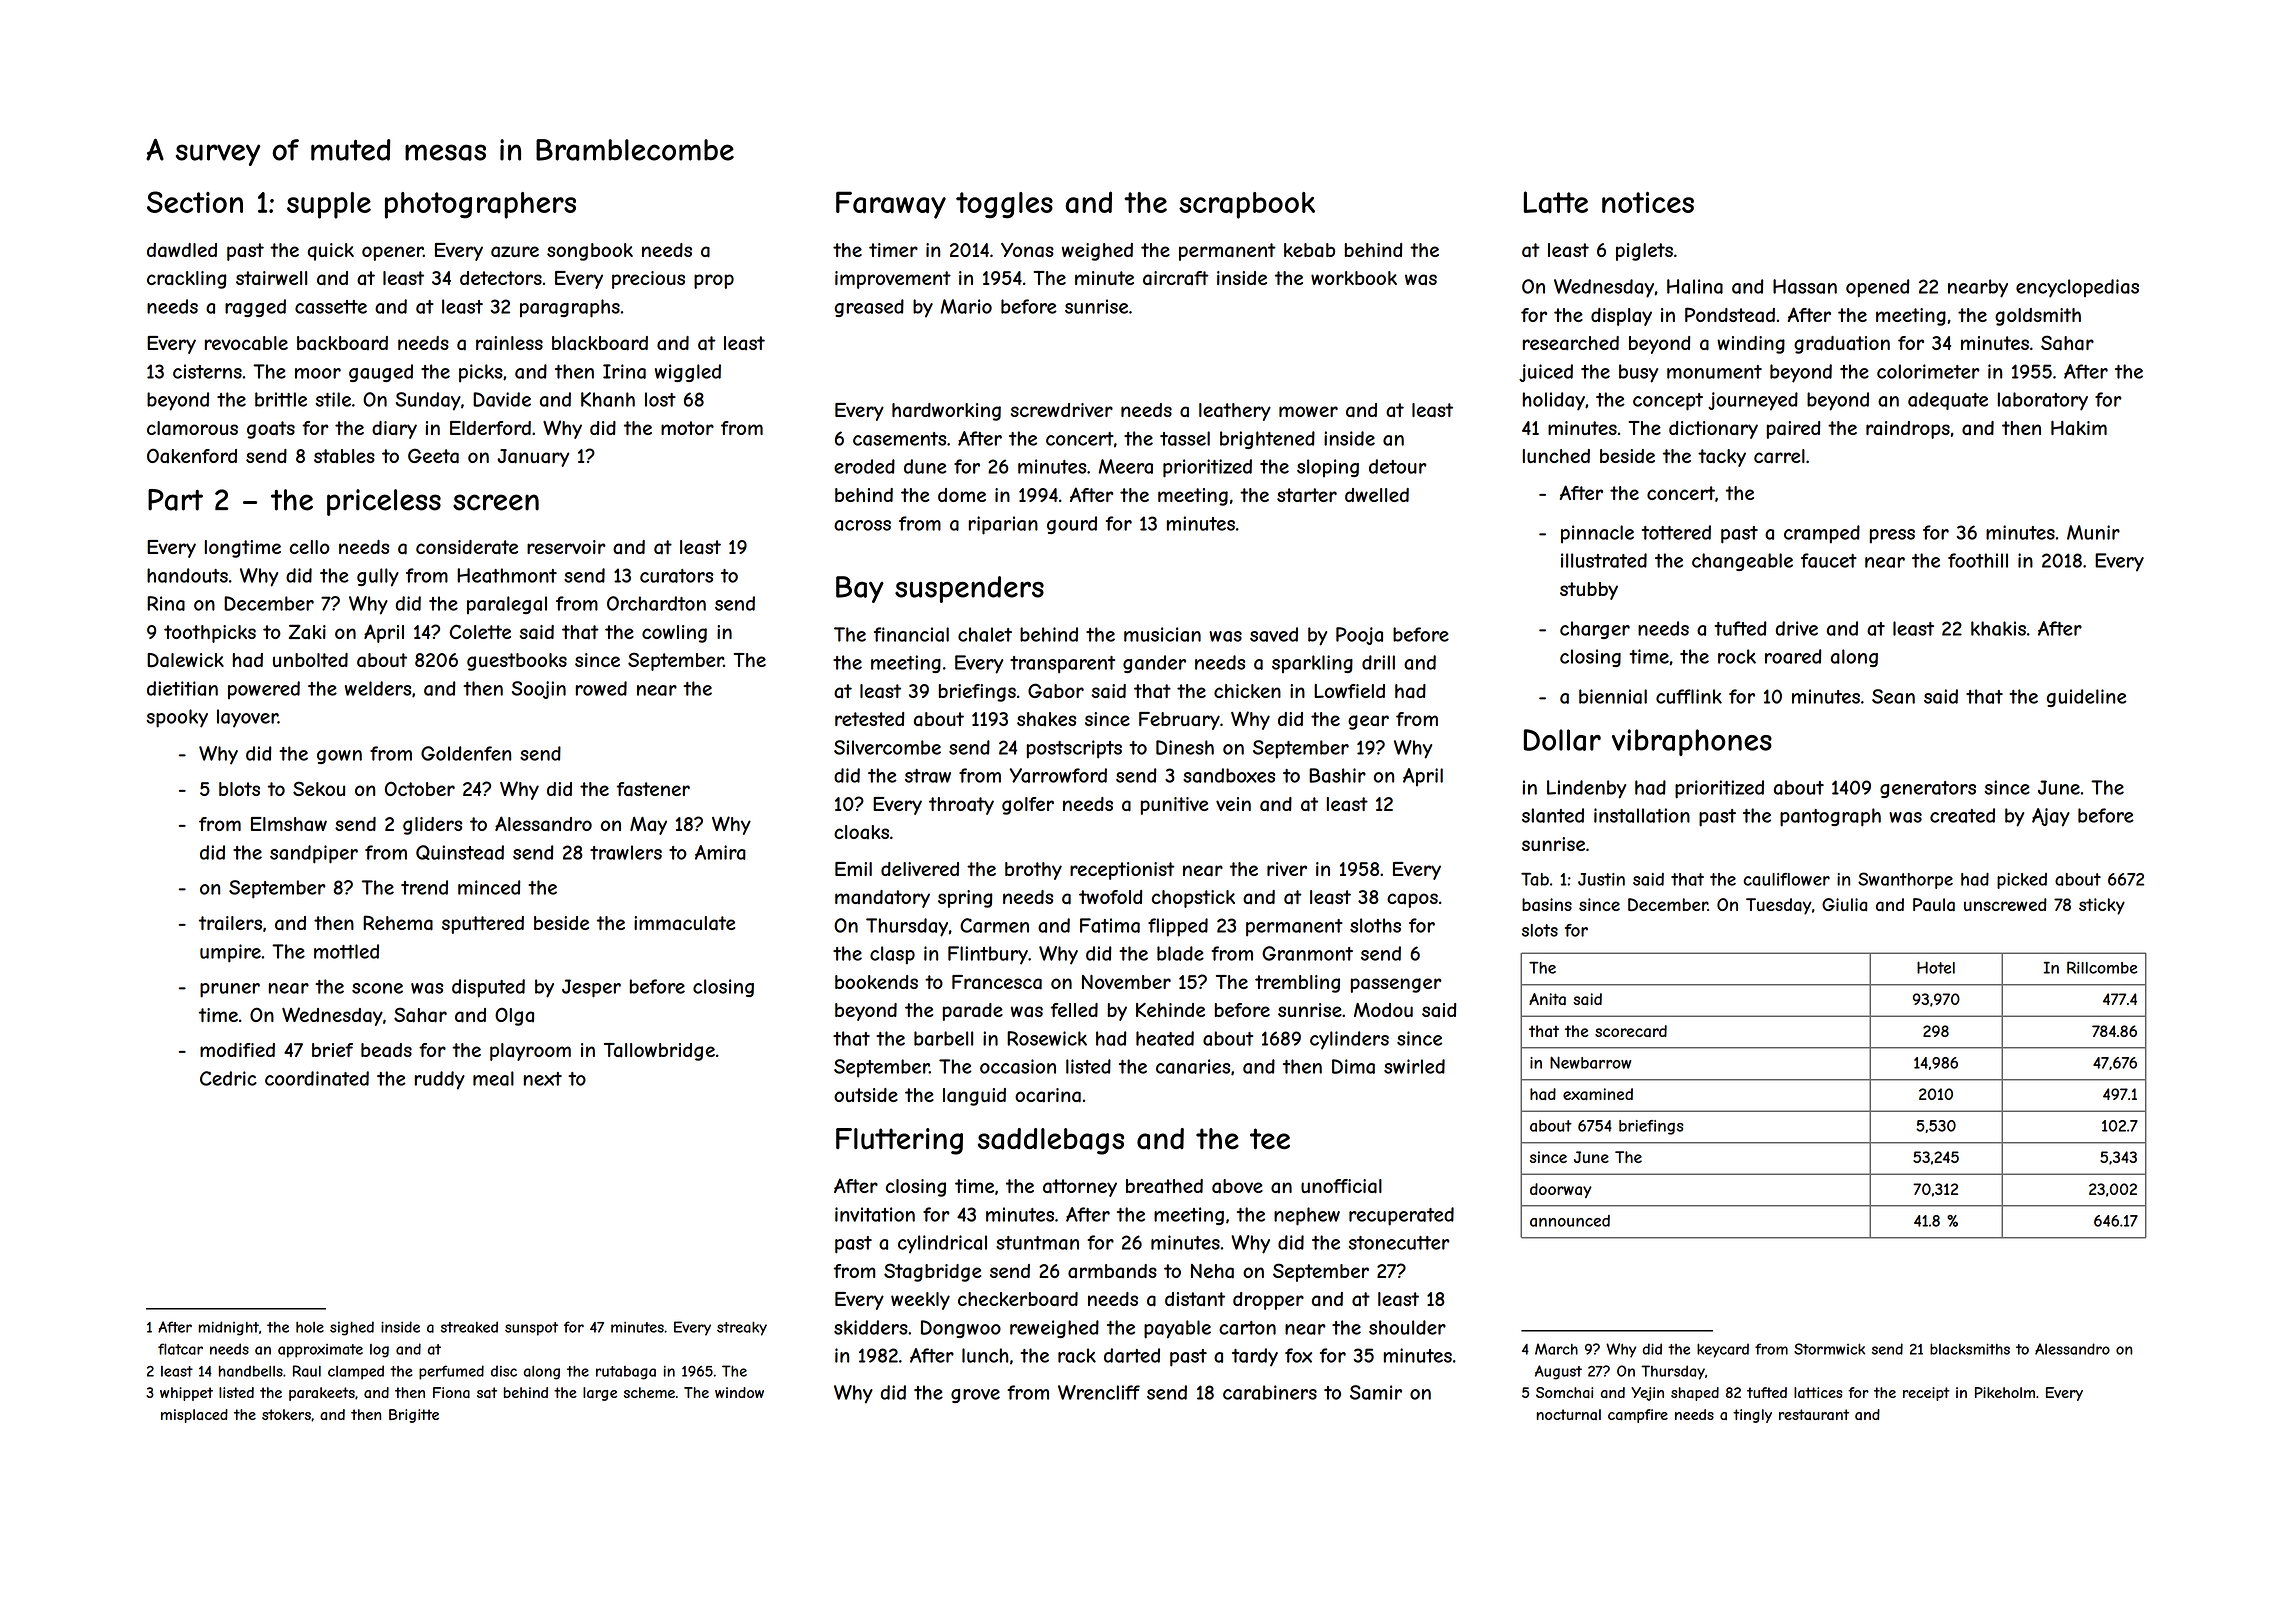 This image has width=2292, height=1620. Describe the element at coordinates (1270, 1138) in the image. I see `tee` at that location.
